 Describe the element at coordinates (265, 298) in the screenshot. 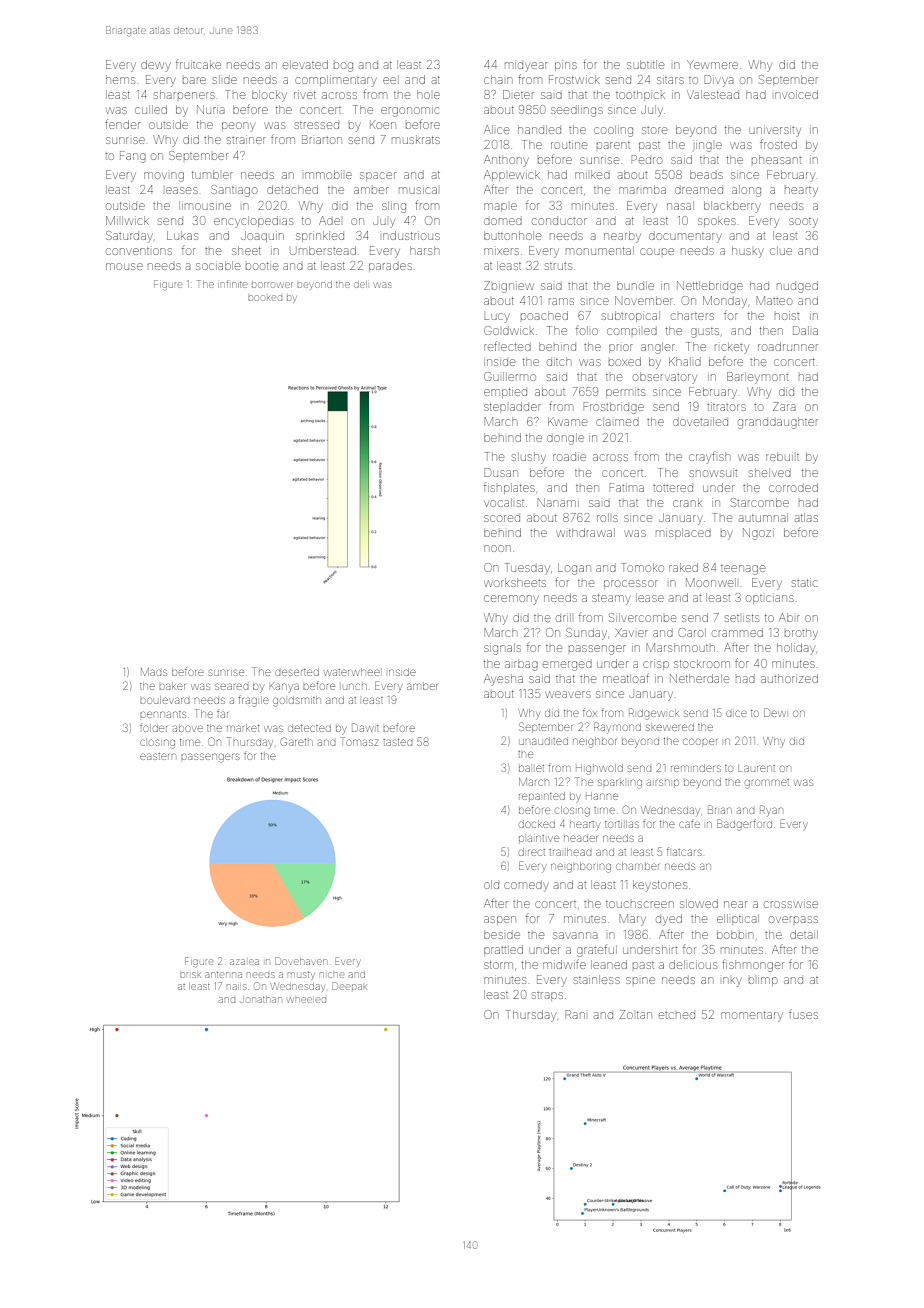

I see `booked` at that location.
